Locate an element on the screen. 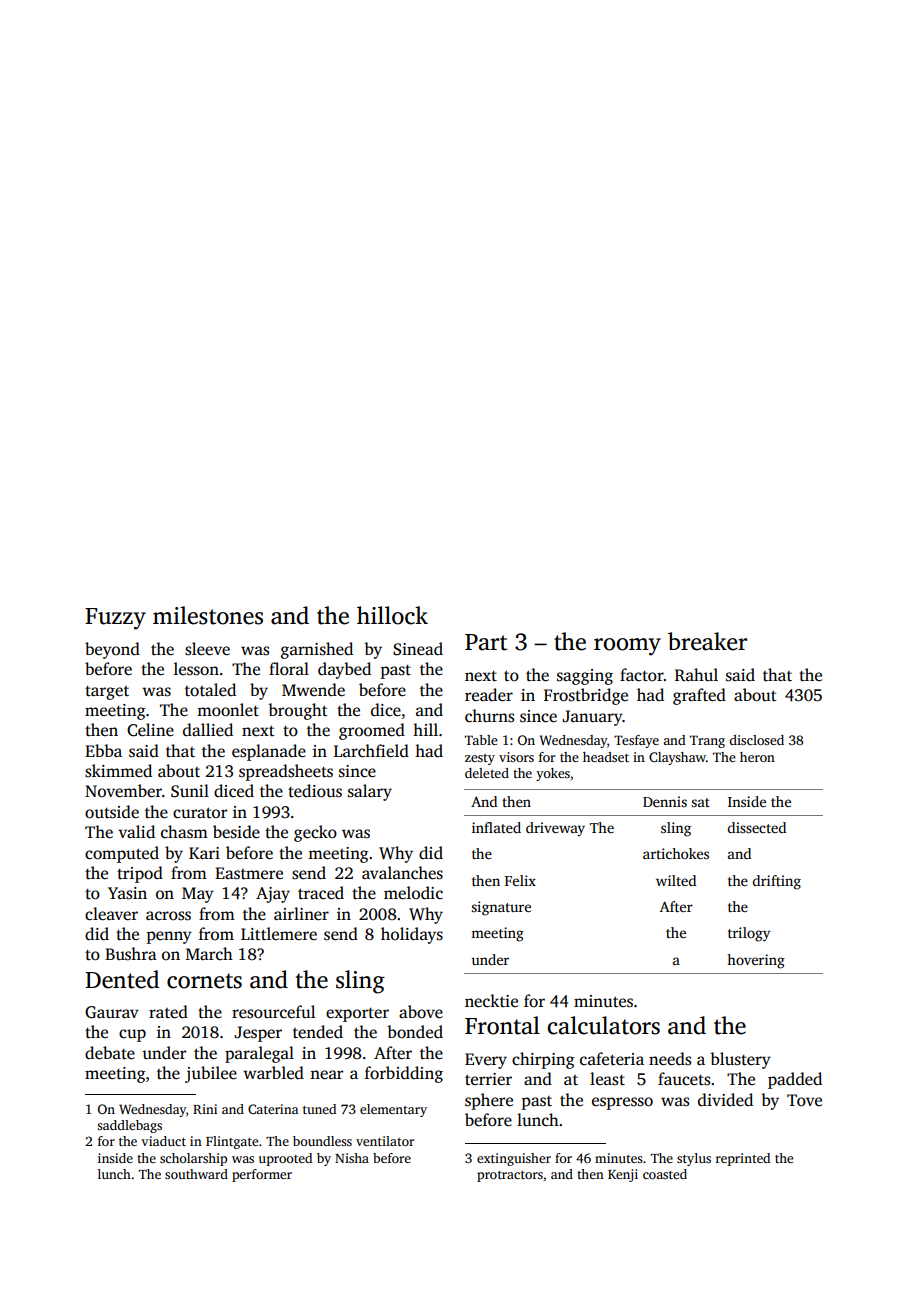 The image size is (908, 1316). beyond is located at coordinates (112, 650).
